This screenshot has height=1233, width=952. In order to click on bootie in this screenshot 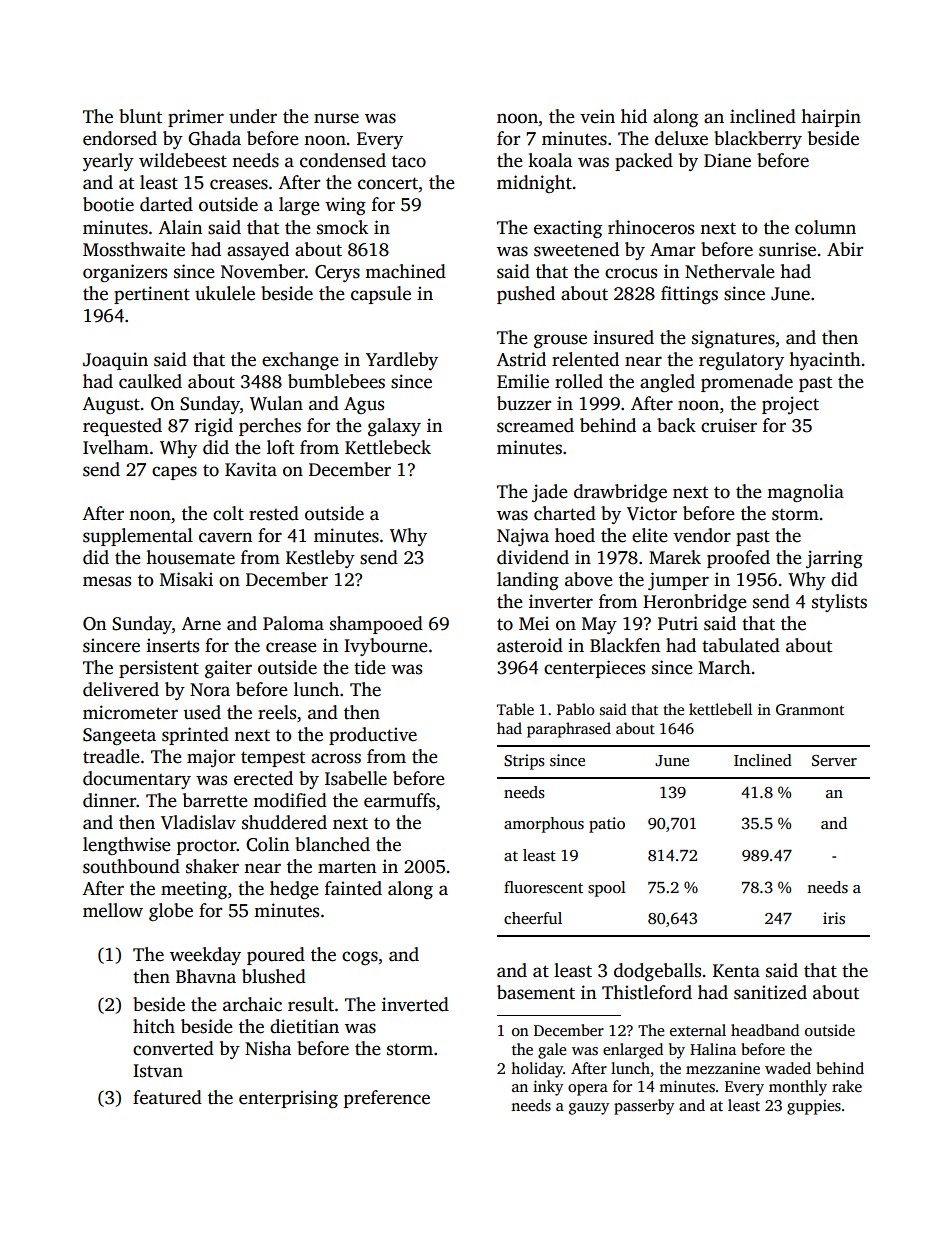, I will do `click(108, 204)`.
